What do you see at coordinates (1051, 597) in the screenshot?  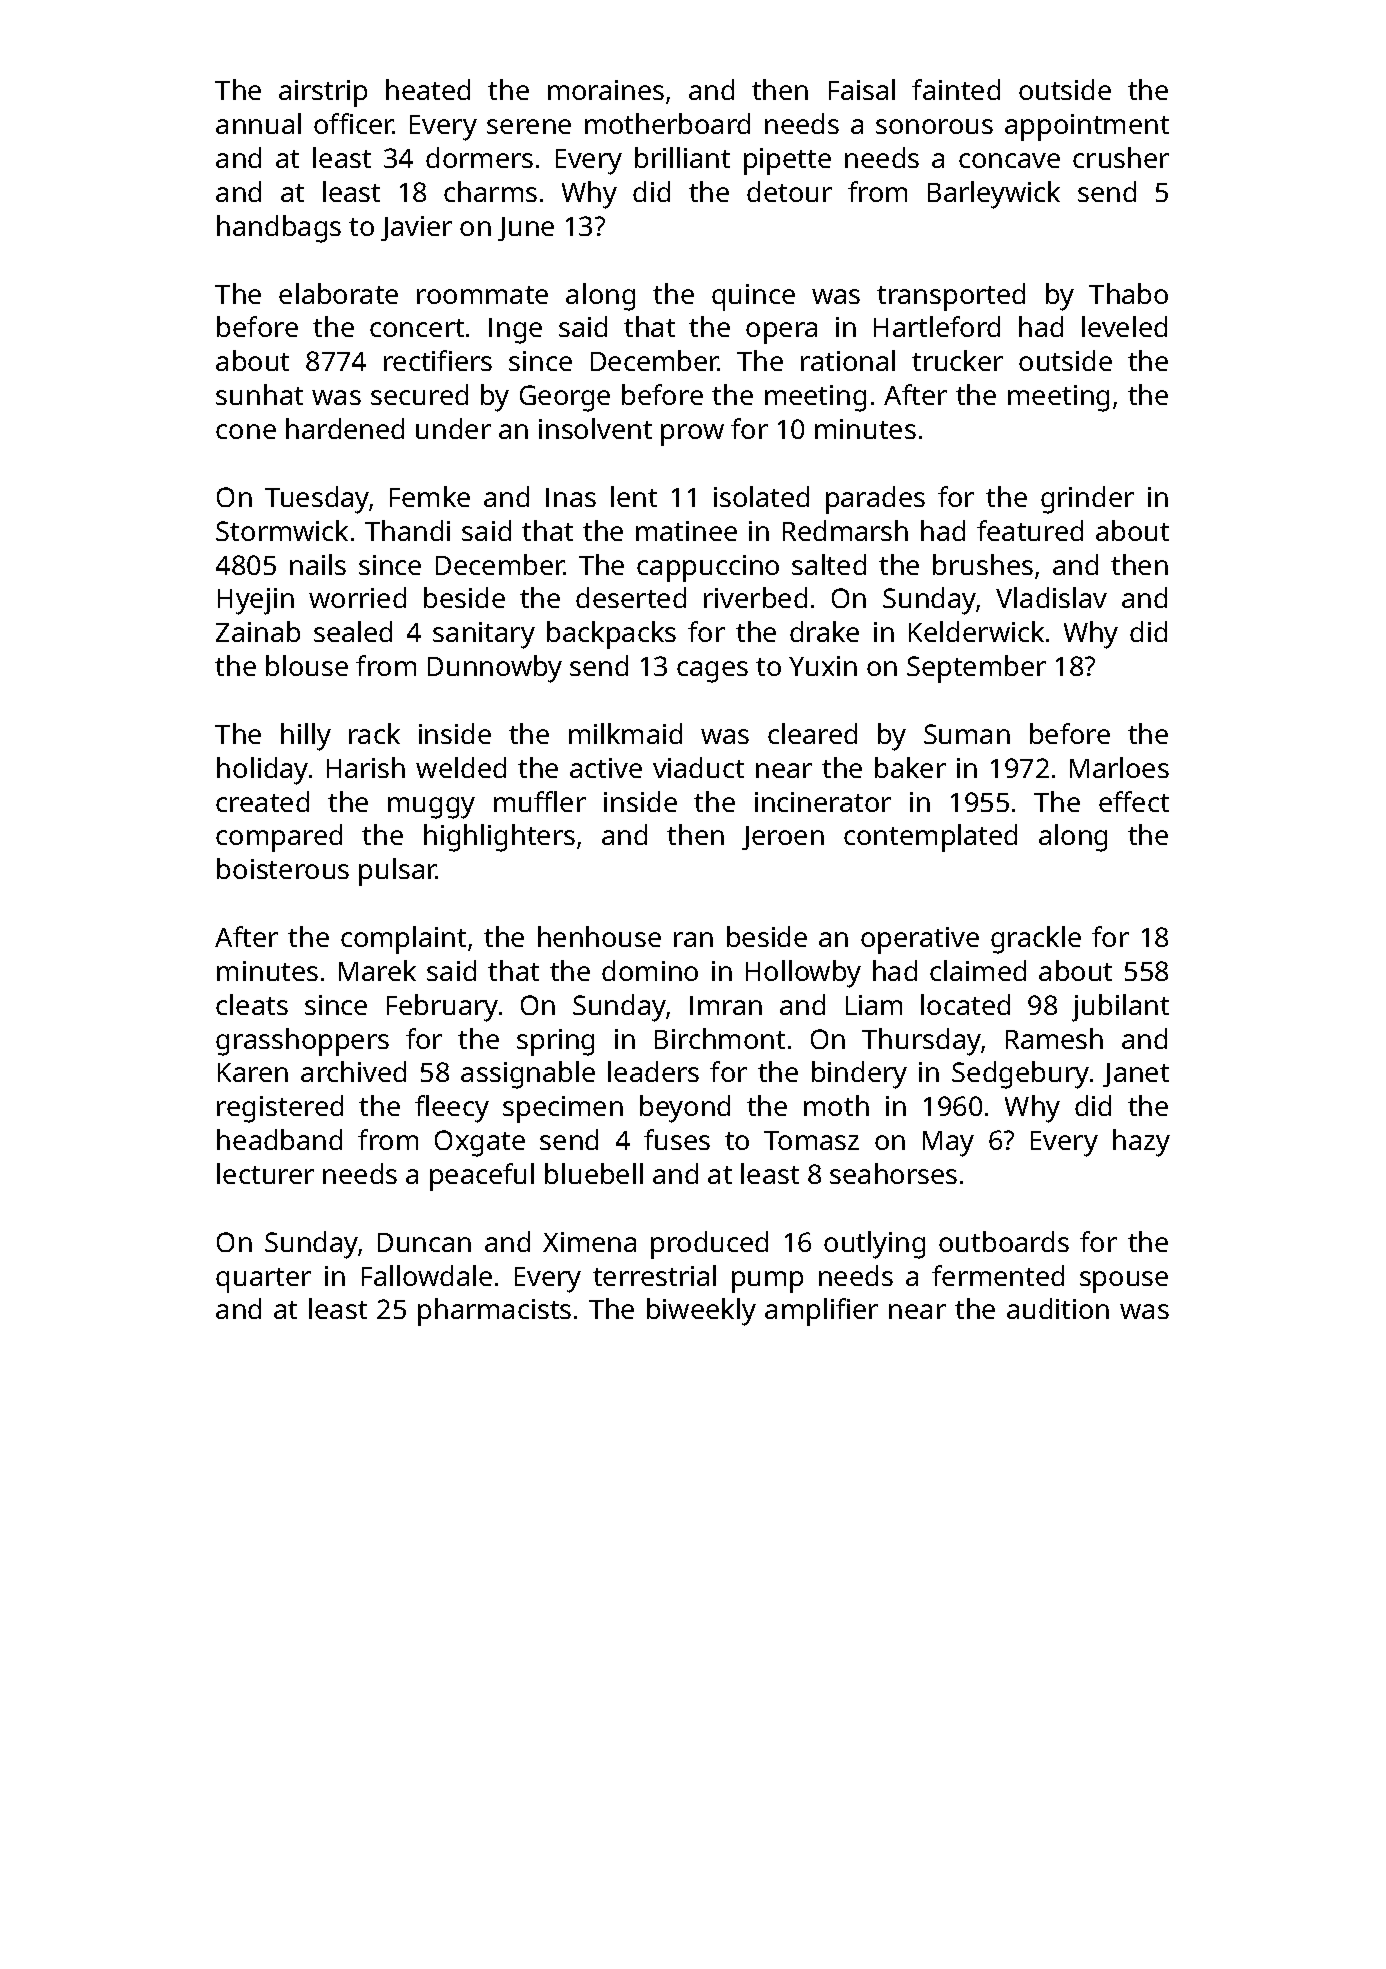 I see `Vladislav` at bounding box center [1051, 597].
